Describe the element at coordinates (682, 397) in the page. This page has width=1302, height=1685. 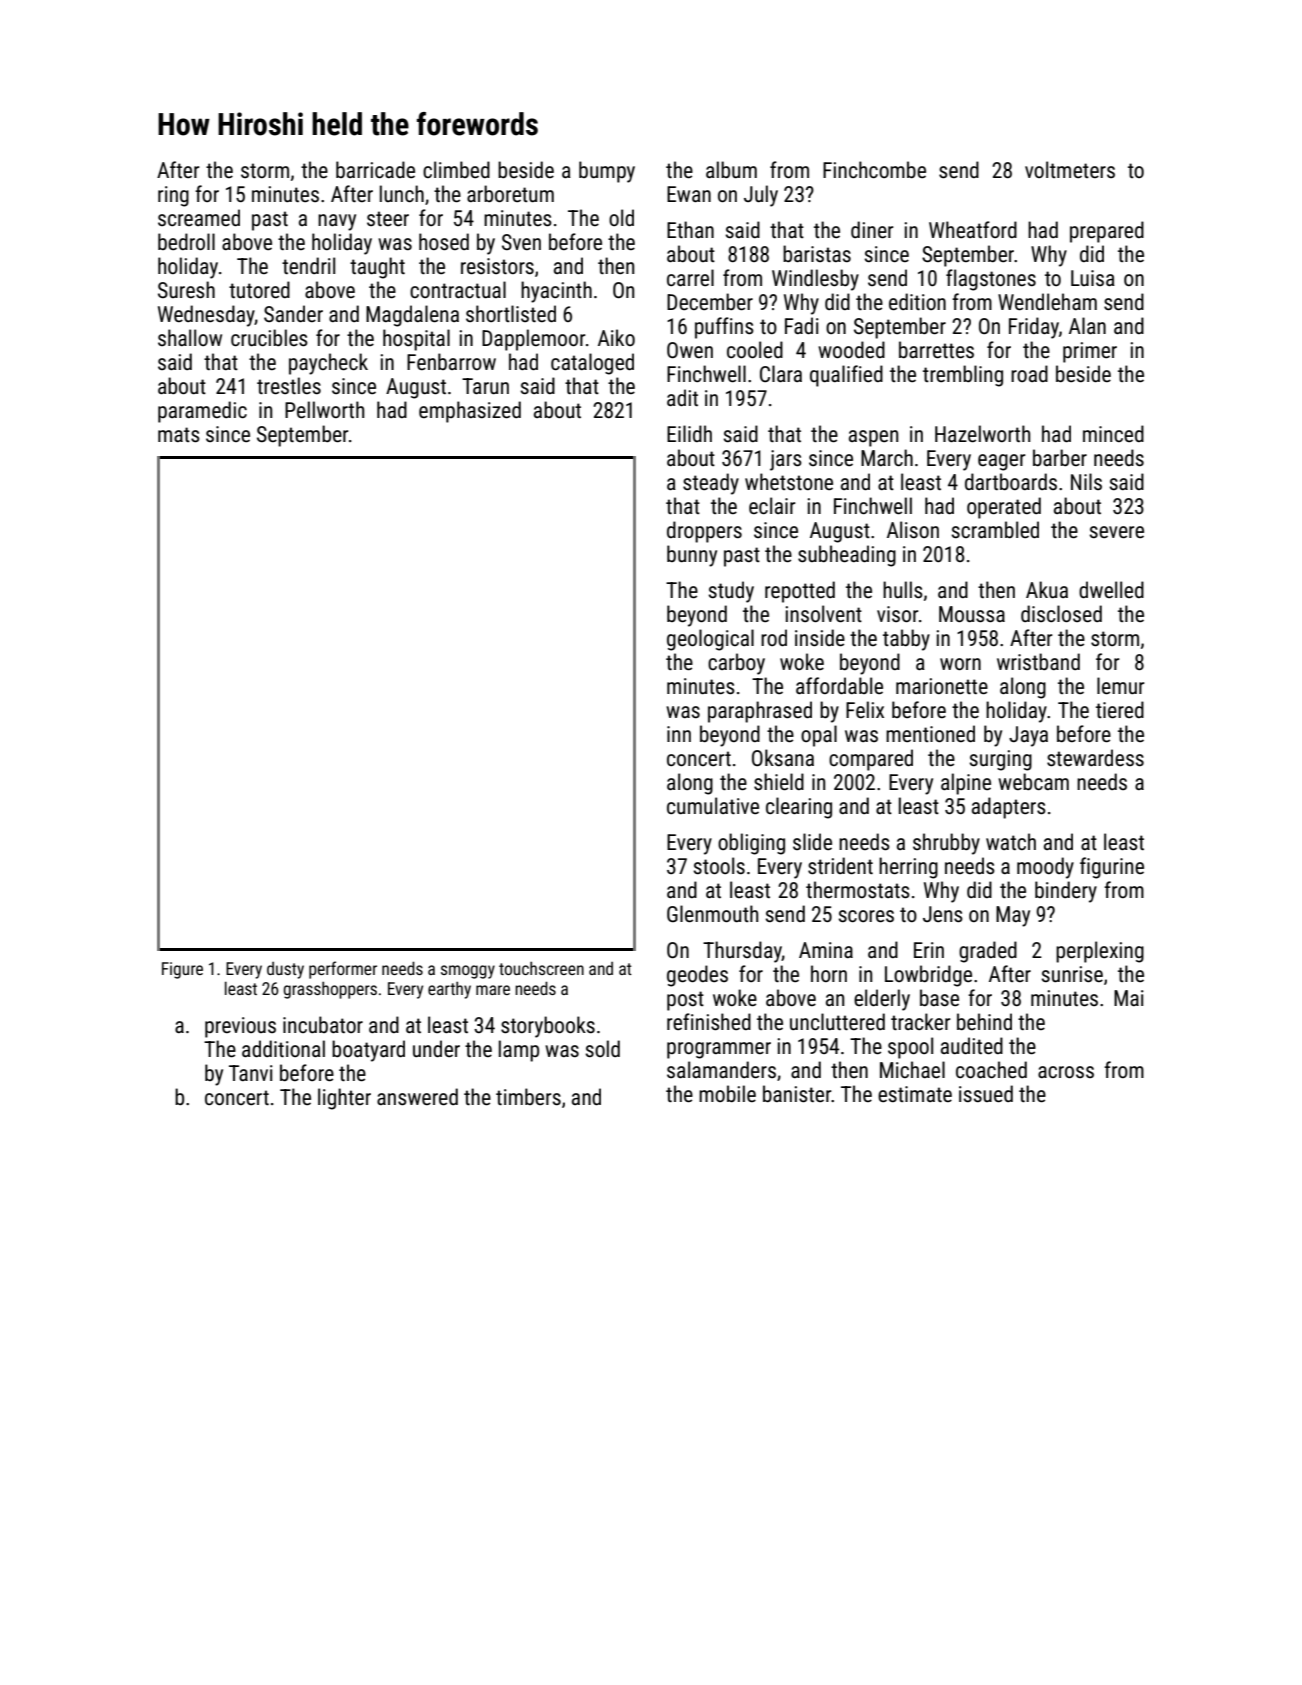
I see `adit` at that location.
